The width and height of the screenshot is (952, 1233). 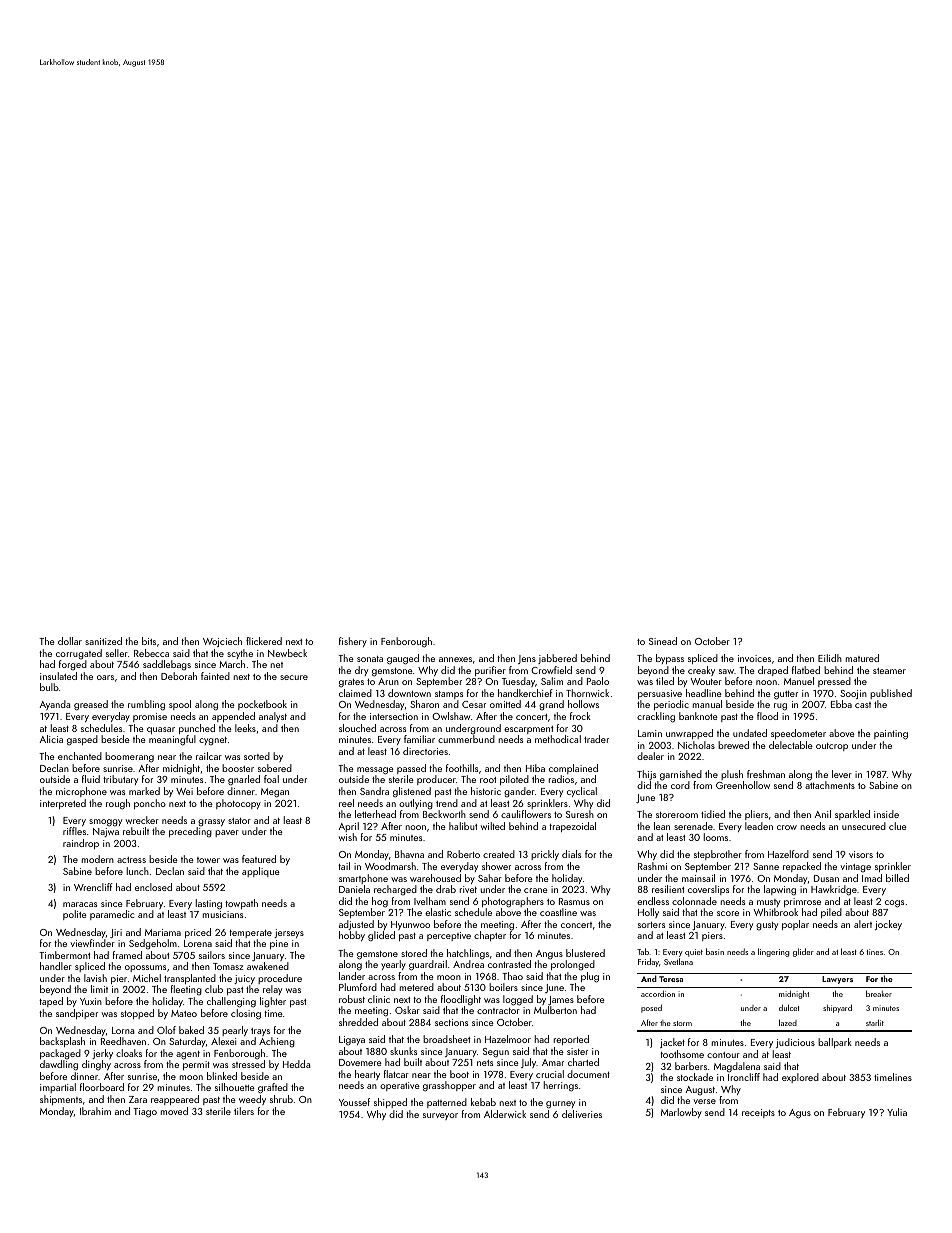 What do you see at coordinates (361, 671) in the screenshot?
I see `dry` at bounding box center [361, 671].
